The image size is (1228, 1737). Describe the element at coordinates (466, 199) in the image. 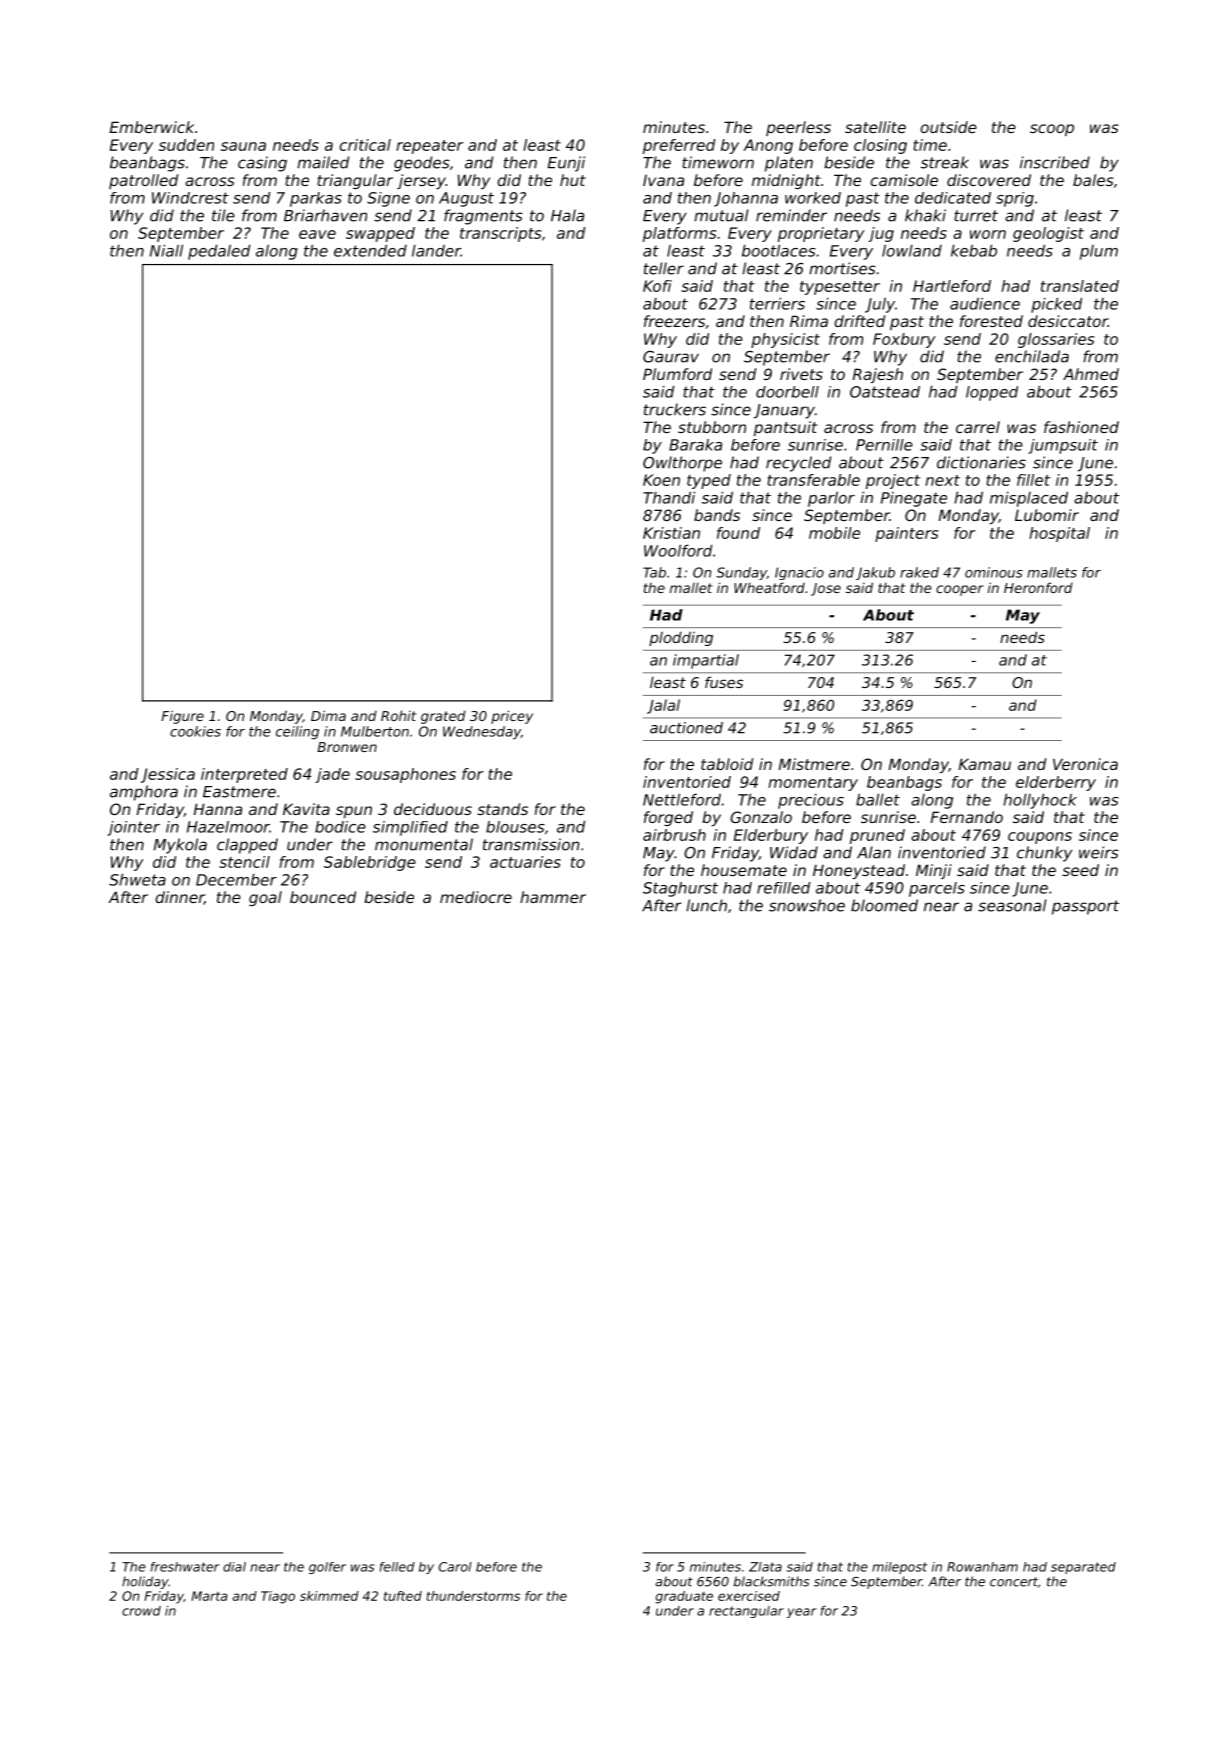

I see `August` at that location.
